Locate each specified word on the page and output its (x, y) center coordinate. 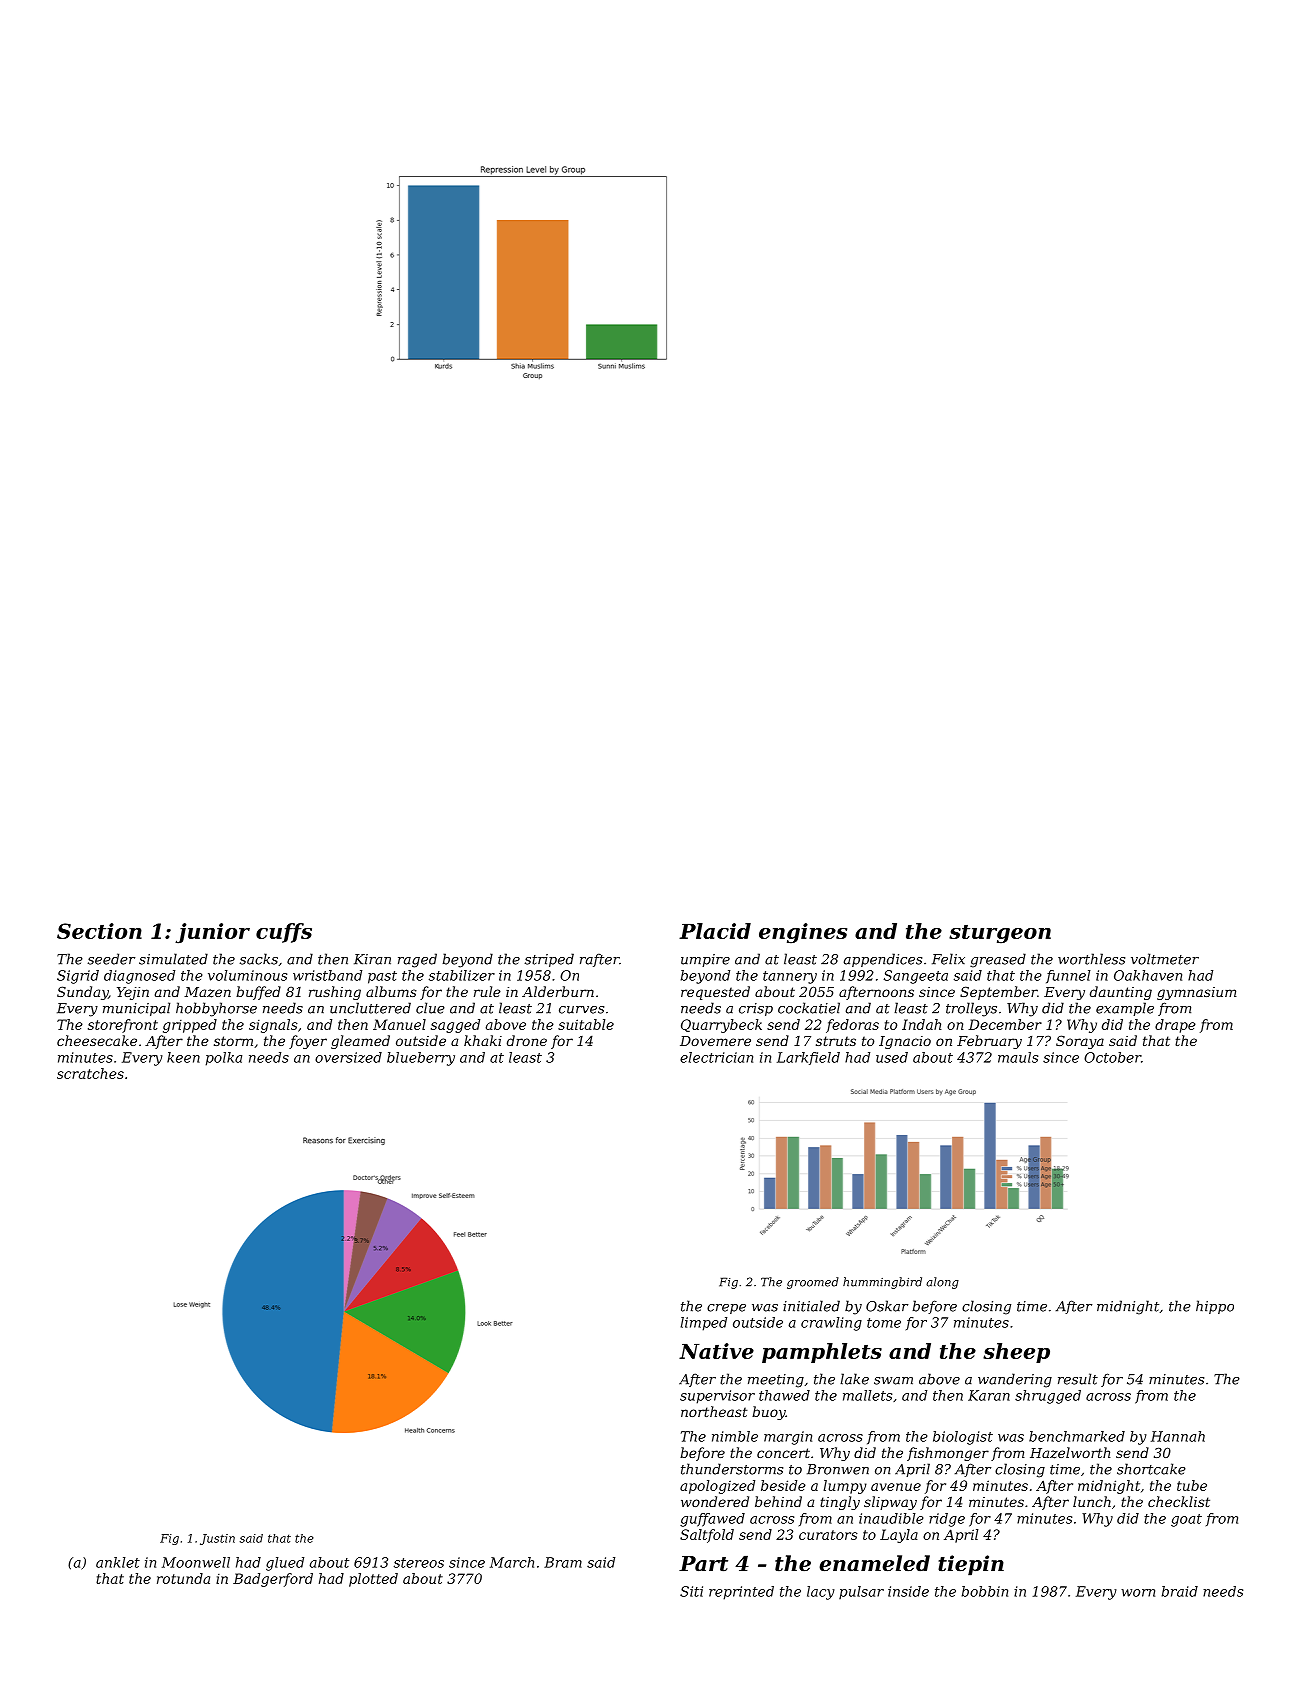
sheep (1016, 1353)
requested (715, 993)
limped (704, 1324)
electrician (716, 1057)
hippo (1215, 1307)
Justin (217, 1539)
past (382, 977)
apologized (717, 1487)
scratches (90, 1073)
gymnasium (1197, 993)
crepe (726, 1309)
